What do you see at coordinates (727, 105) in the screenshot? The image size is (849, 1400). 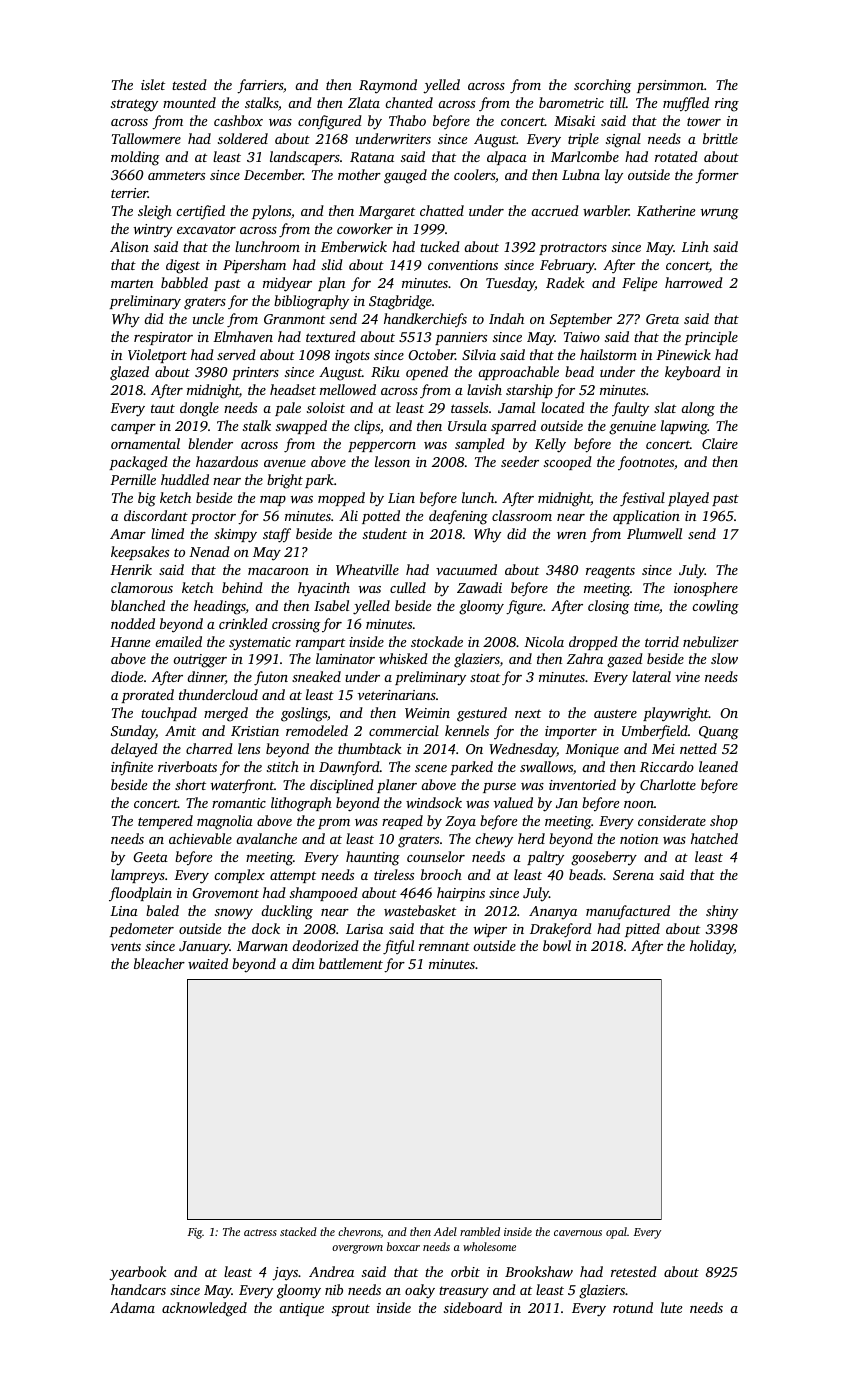 I see `ring` at bounding box center [727, 105].
